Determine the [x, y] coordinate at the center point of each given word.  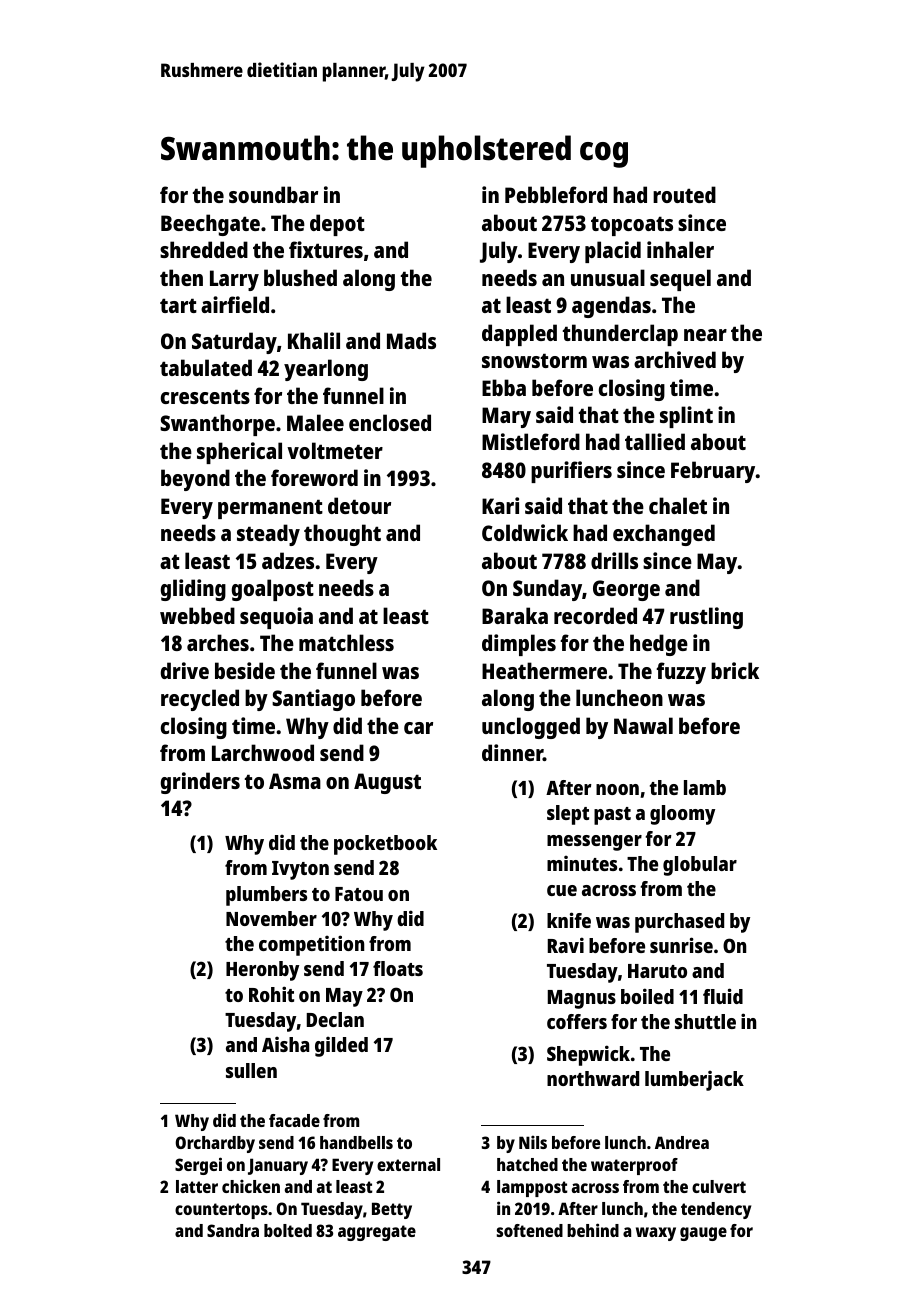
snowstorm [534, 360]
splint [686, 417]
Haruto [657, 971]
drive [185, 670]
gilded [341, 1046]
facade [294, 1120]
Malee [315, 422]
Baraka [515, 615]
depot [337, 225]
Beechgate [210, 225]
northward [593, 1078]
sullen [251, 1070]
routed [684, 194]
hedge [659, 645]
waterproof [634, 1166]
